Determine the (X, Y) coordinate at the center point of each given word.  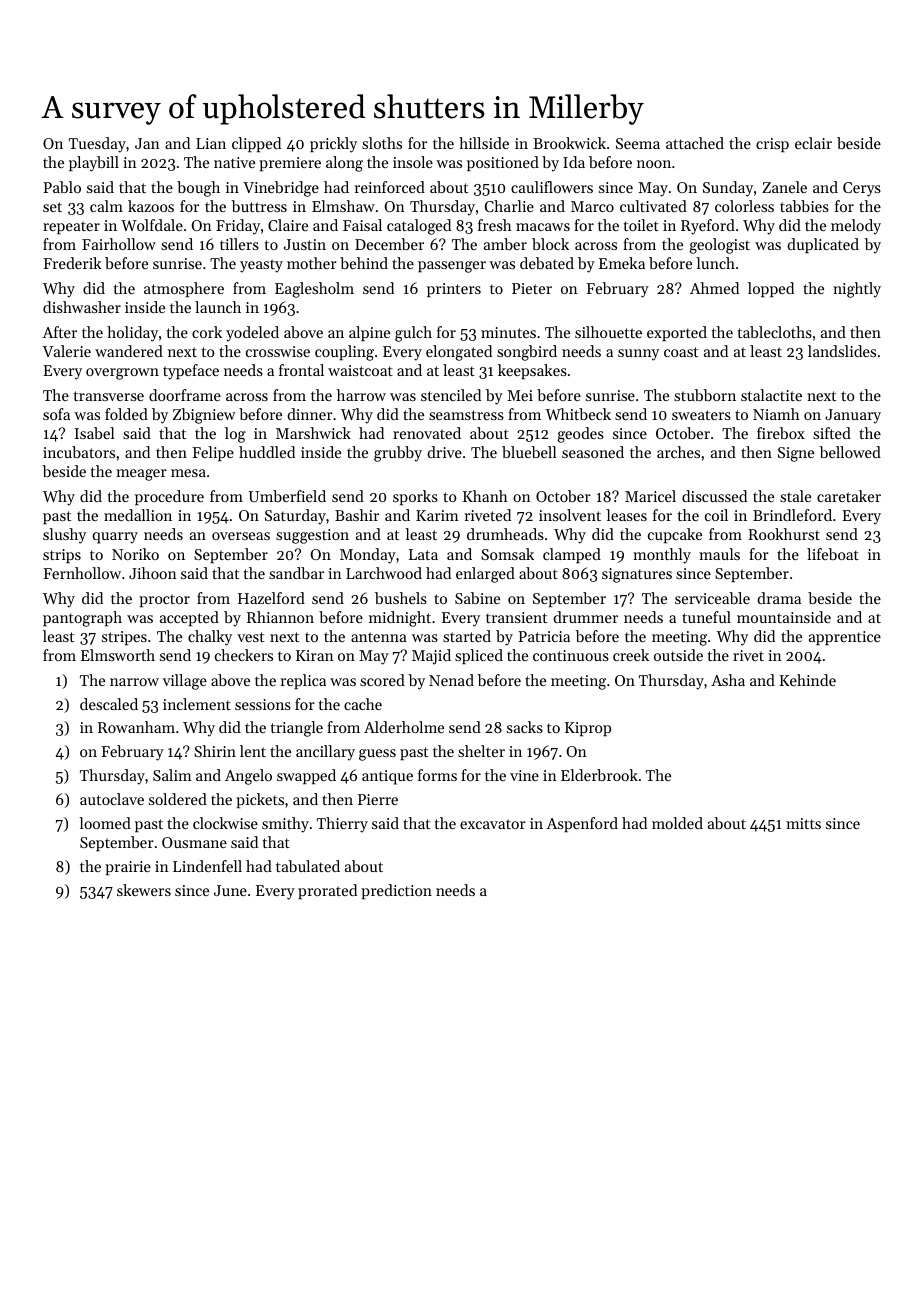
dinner (310, 414)
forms (437, 775)
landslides (842, 351)
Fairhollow (119, 244)
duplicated (823, 245)
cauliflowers (552, 187)
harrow (361, 395)
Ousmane (194, 842)
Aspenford (582, 824)
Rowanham (136, 727)
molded (677, 823)
